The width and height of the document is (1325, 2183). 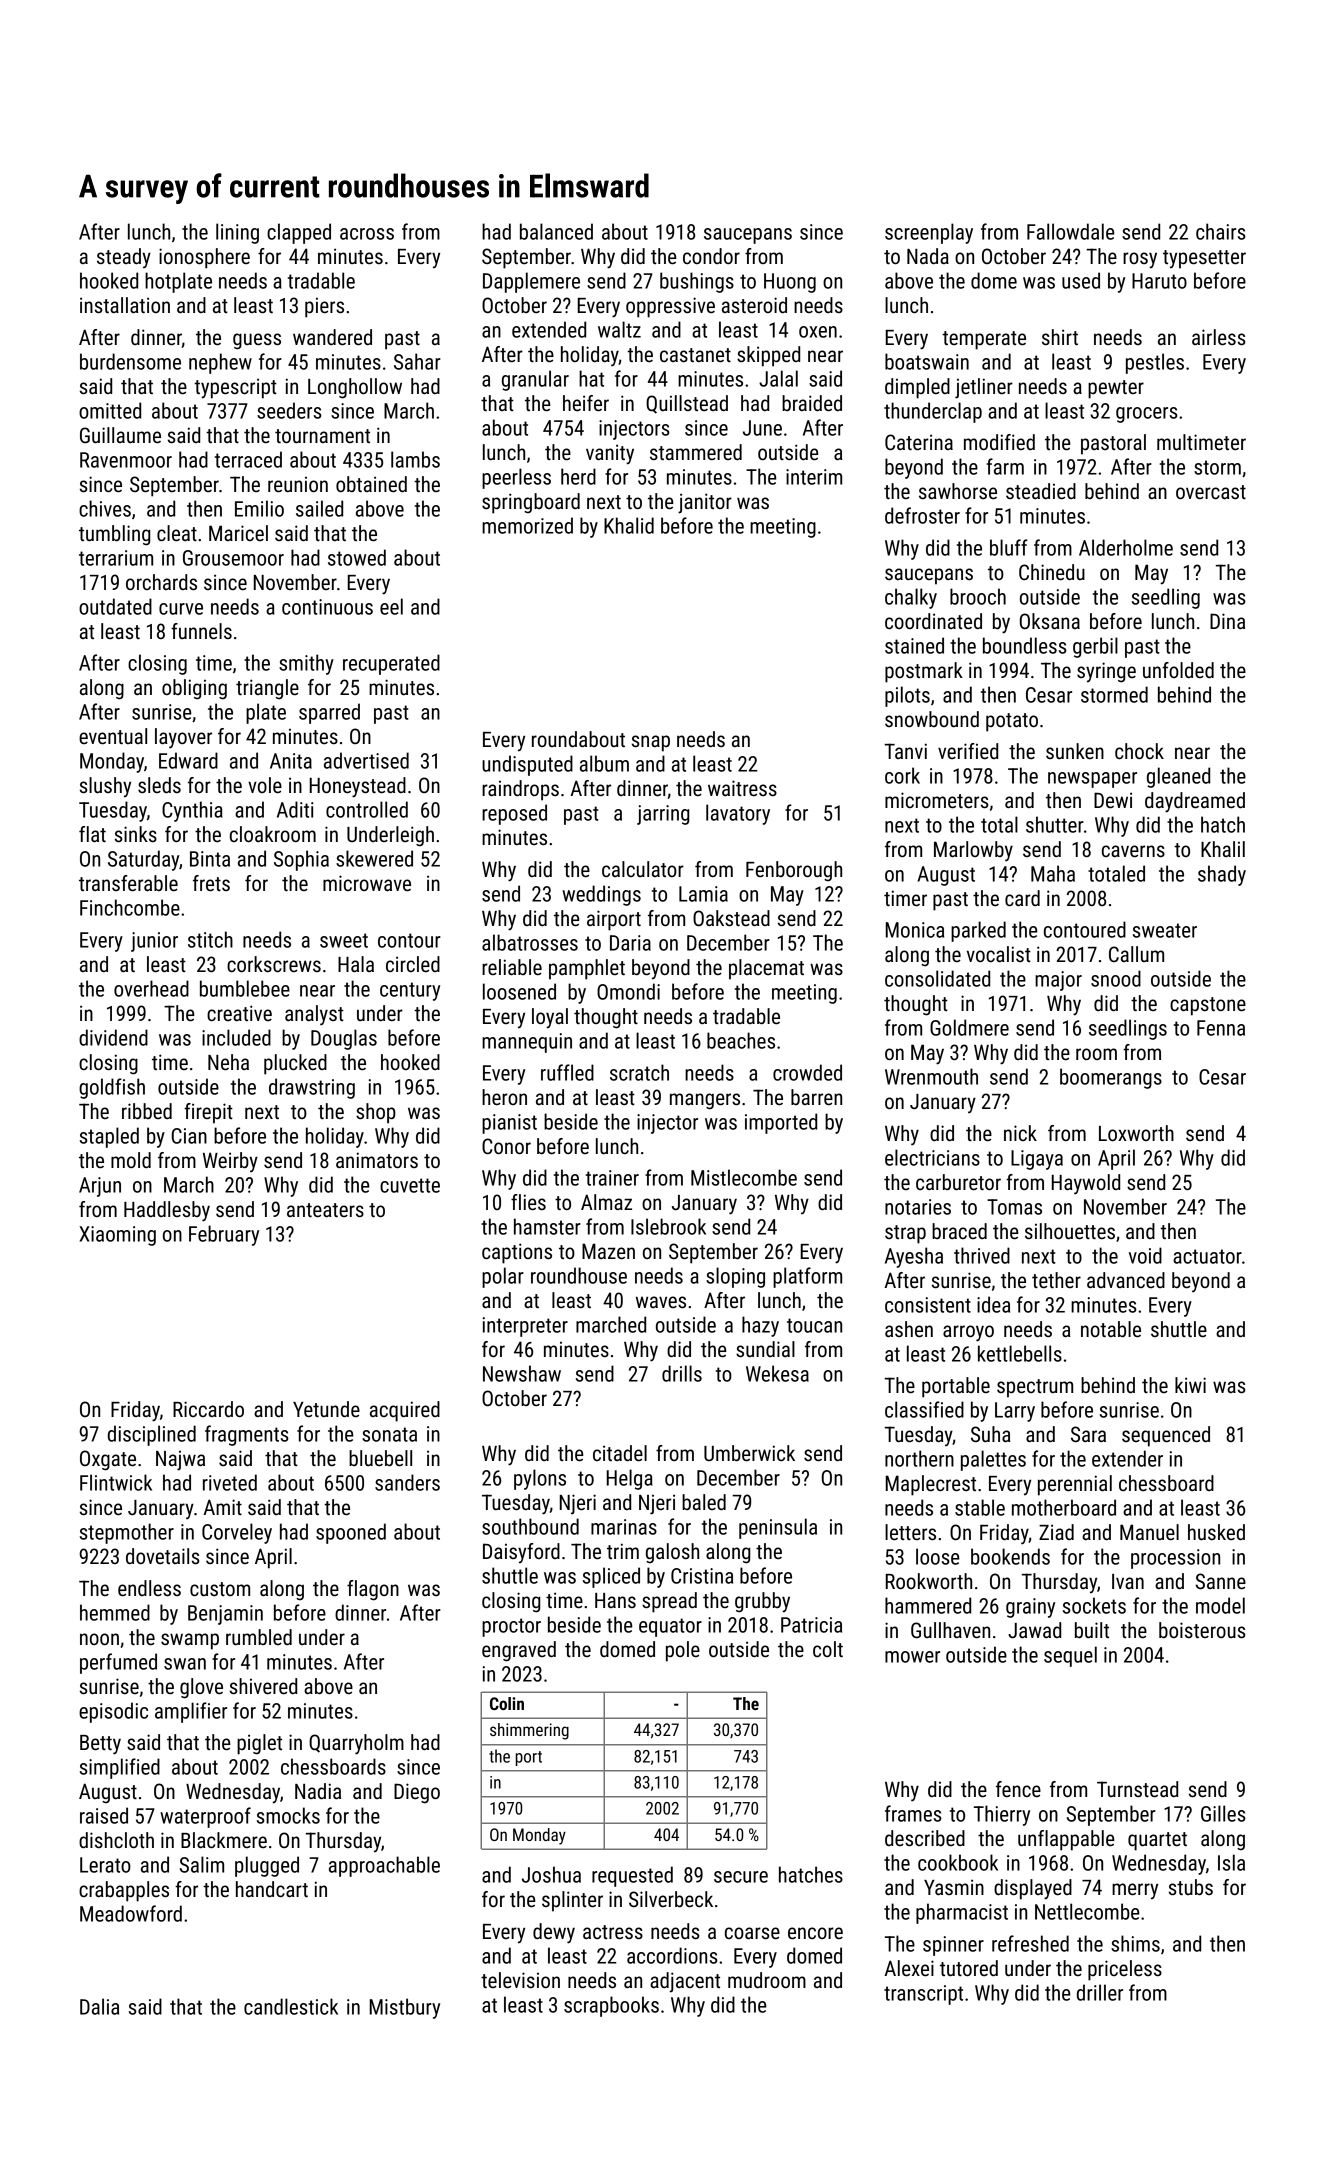 I want to click on temperate, so click(x=984, y=340).
